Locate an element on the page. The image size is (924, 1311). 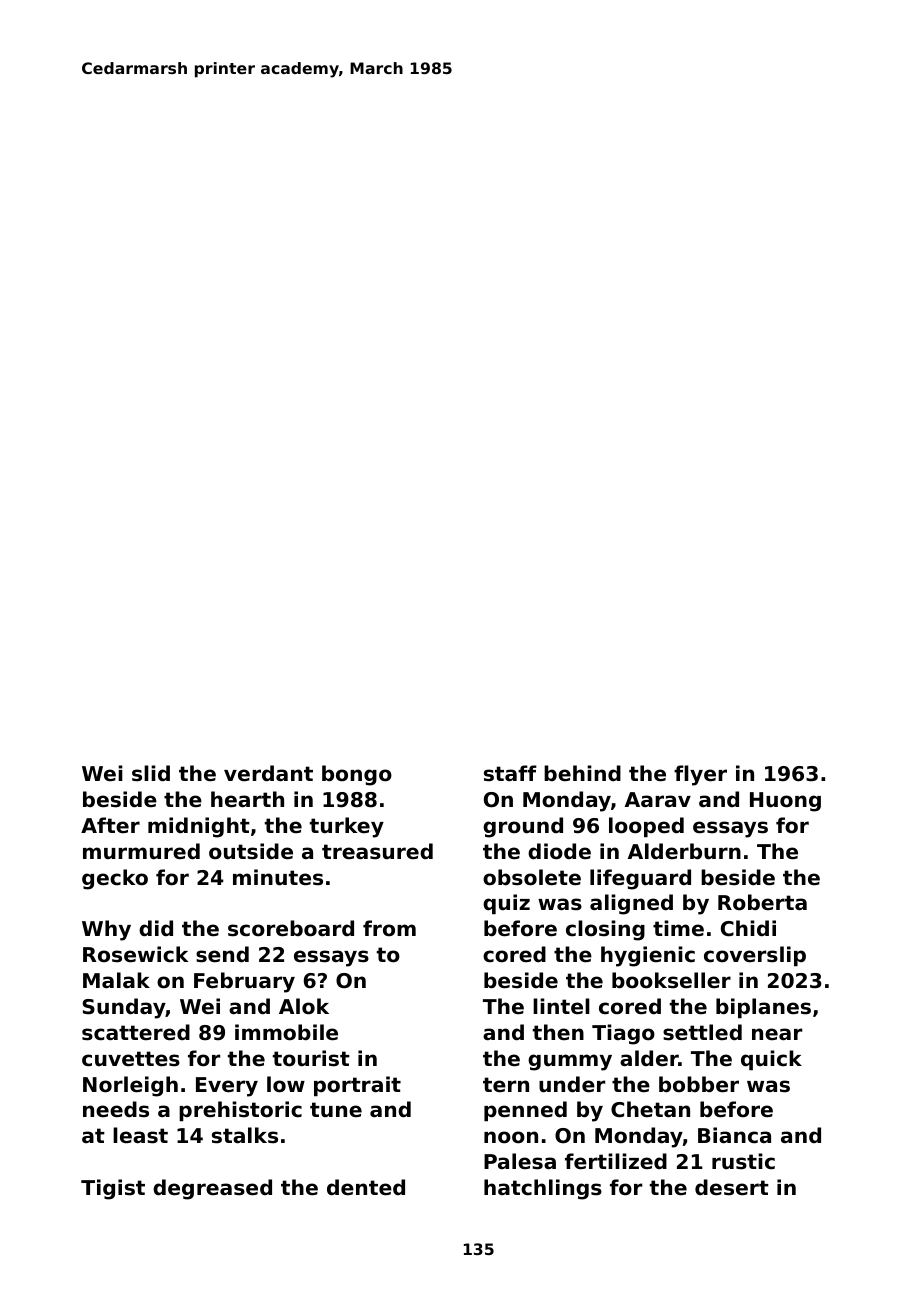
penned is located at coordinates (525, 1111).
